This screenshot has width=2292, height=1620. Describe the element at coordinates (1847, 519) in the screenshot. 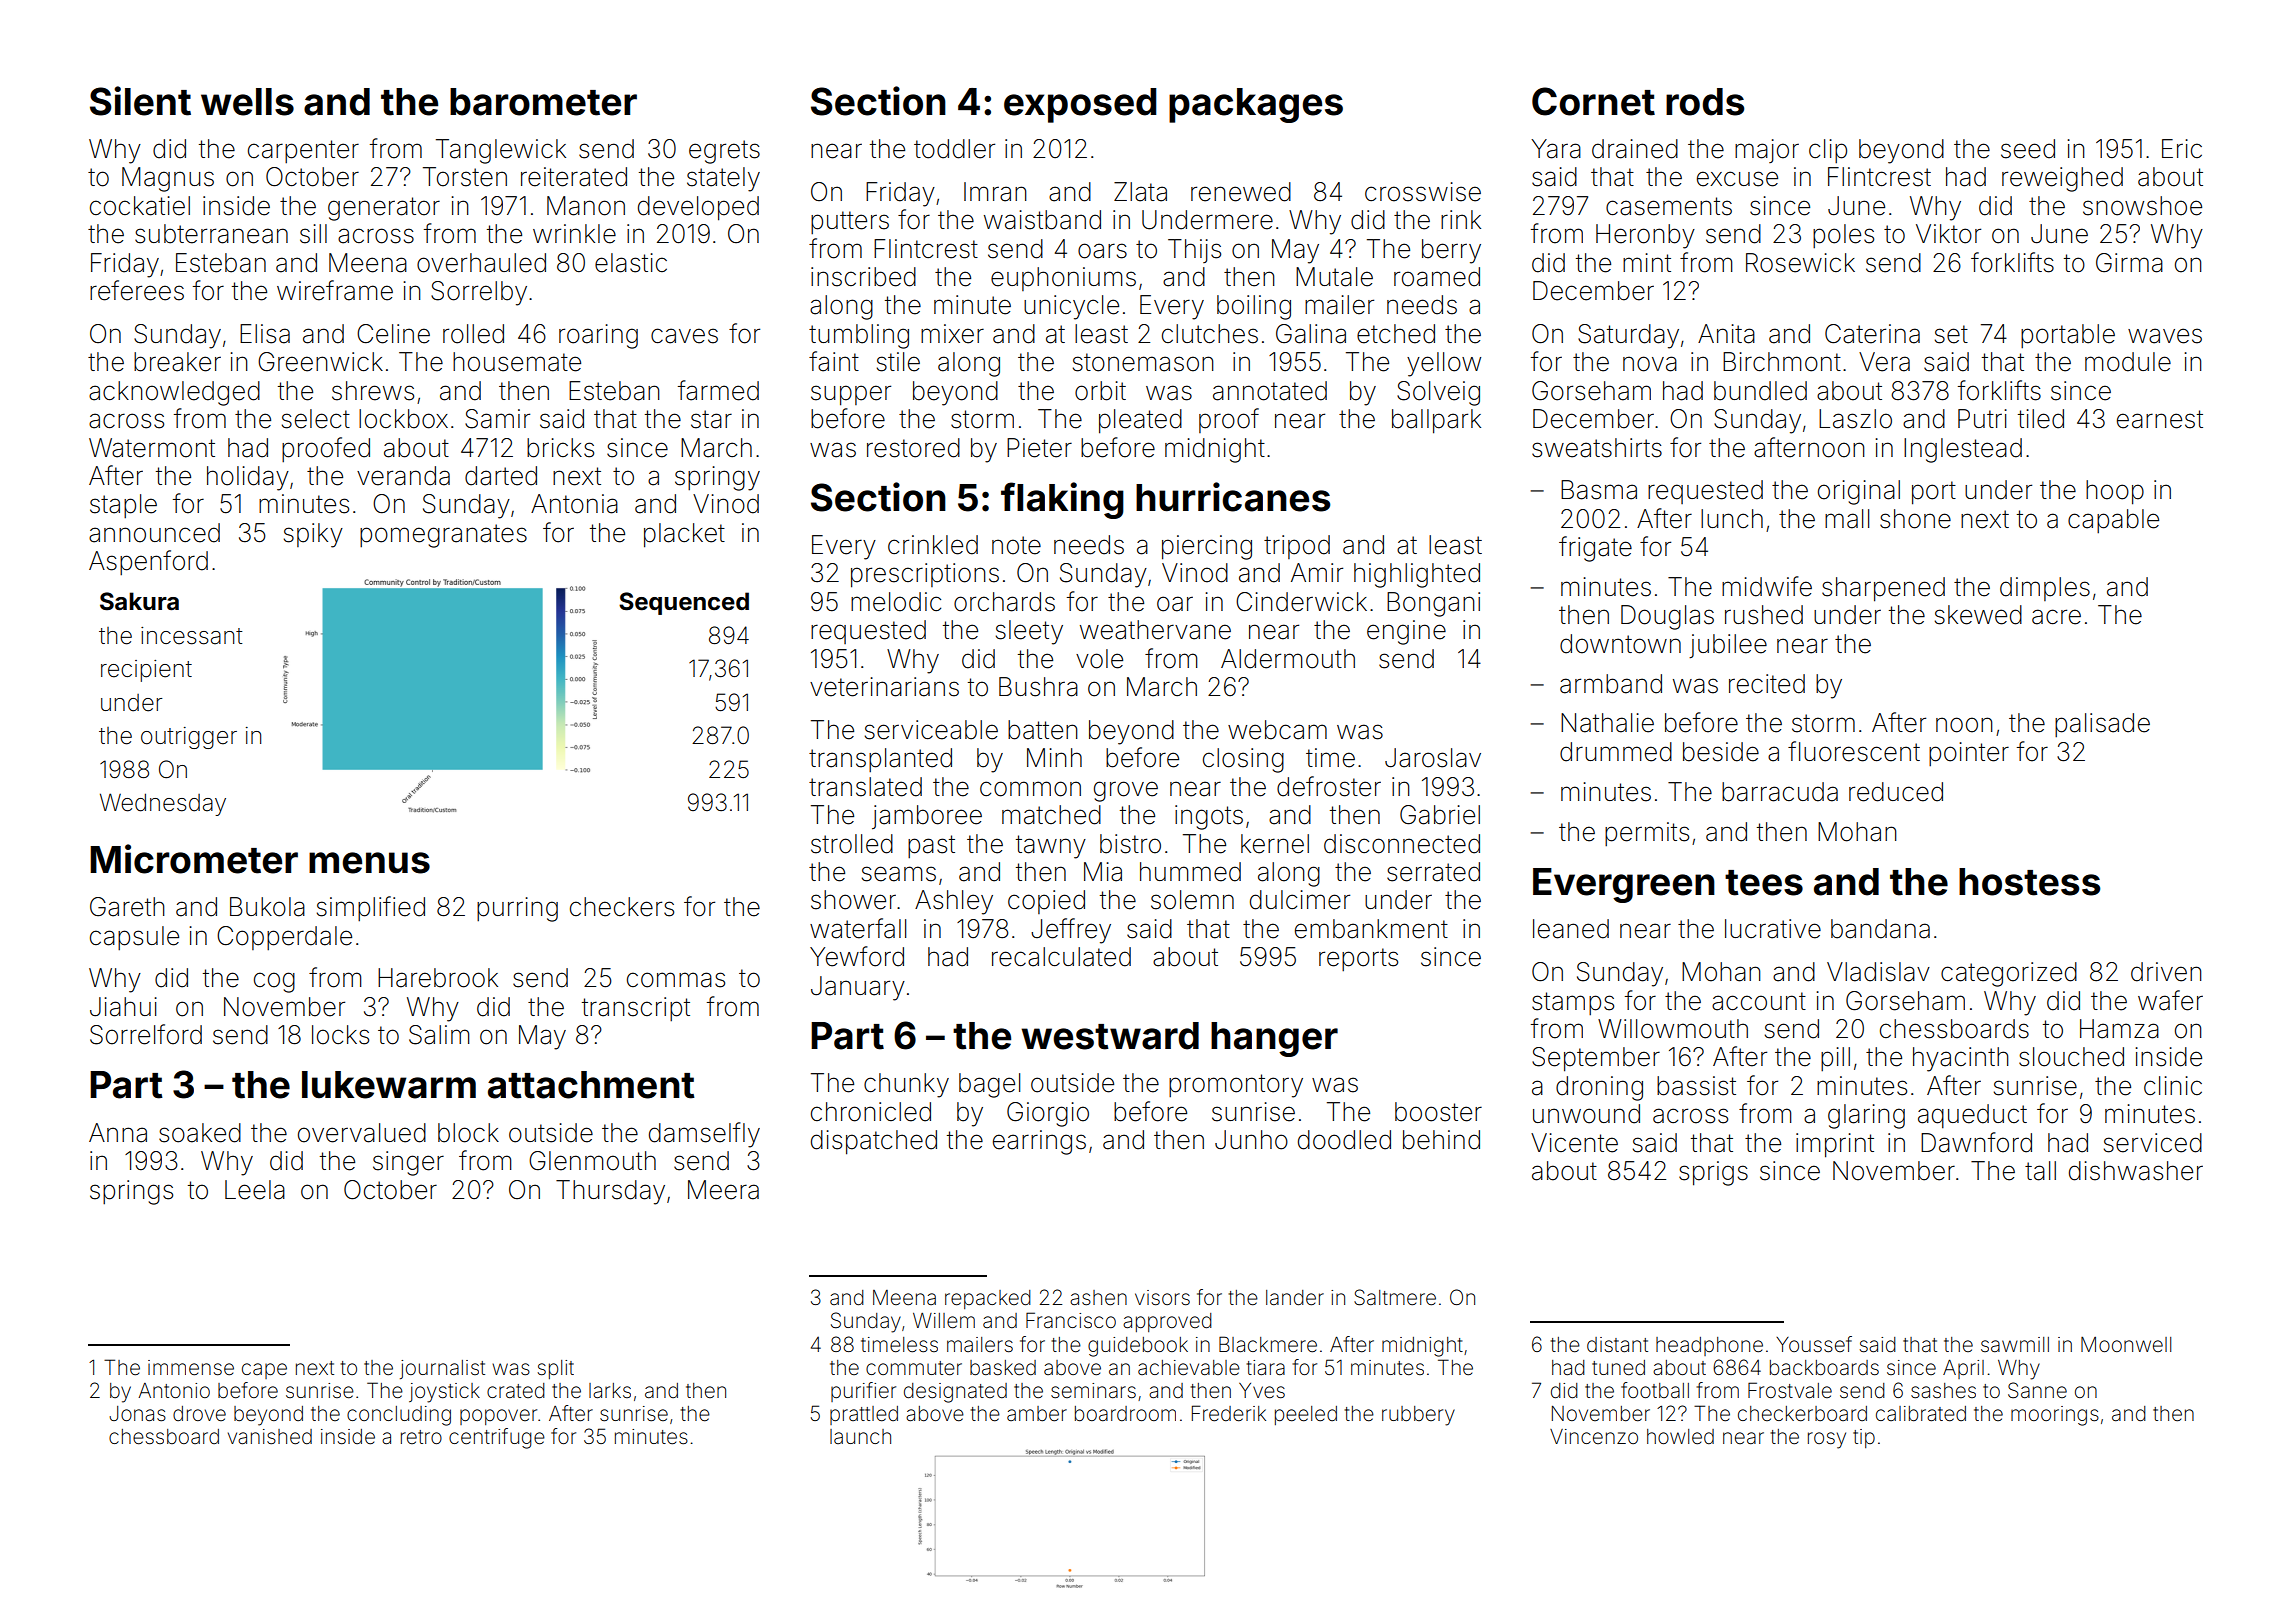

I see `mall` at that location.
